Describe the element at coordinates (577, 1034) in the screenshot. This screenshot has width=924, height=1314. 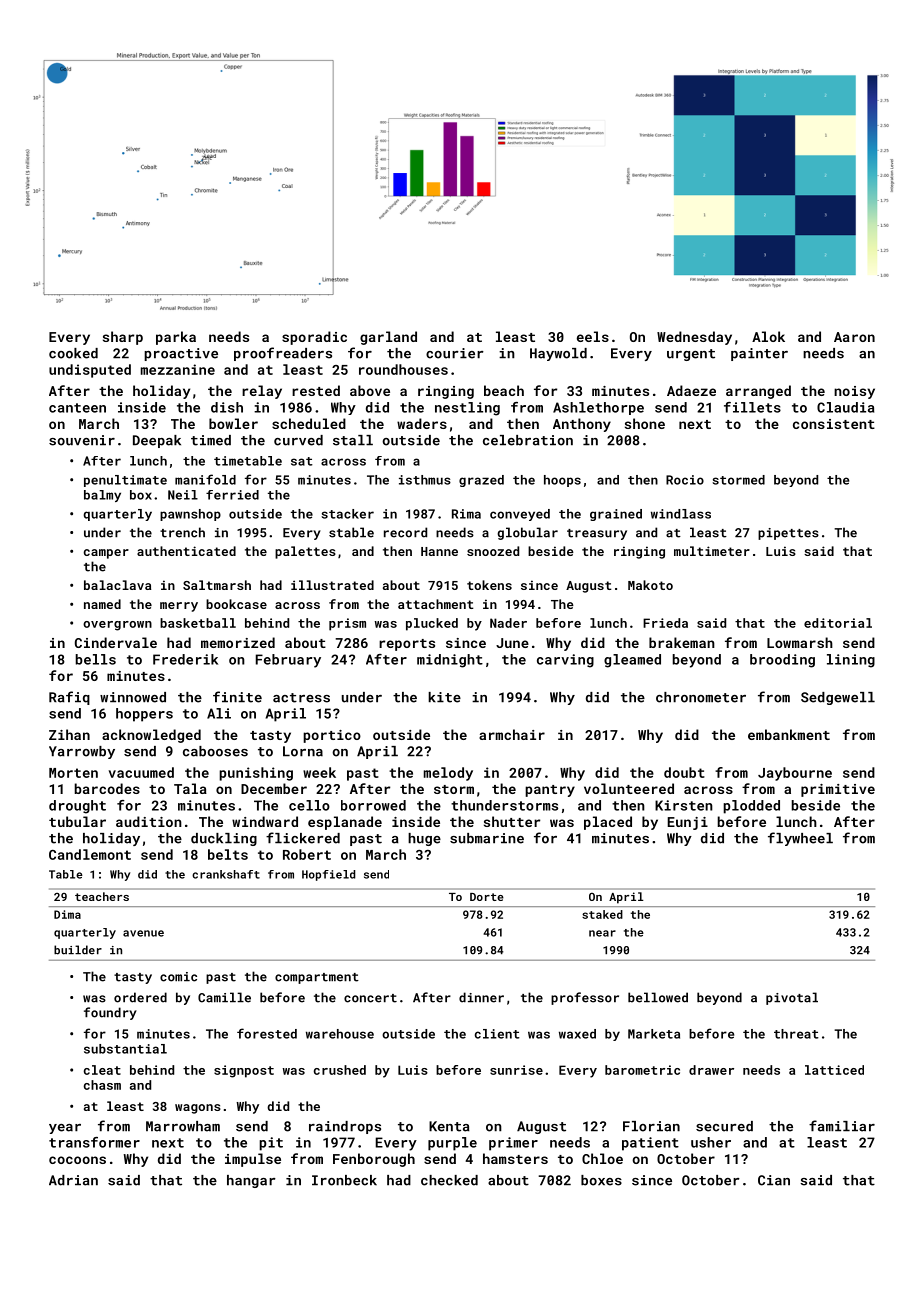
I see `waxed` at that location.
